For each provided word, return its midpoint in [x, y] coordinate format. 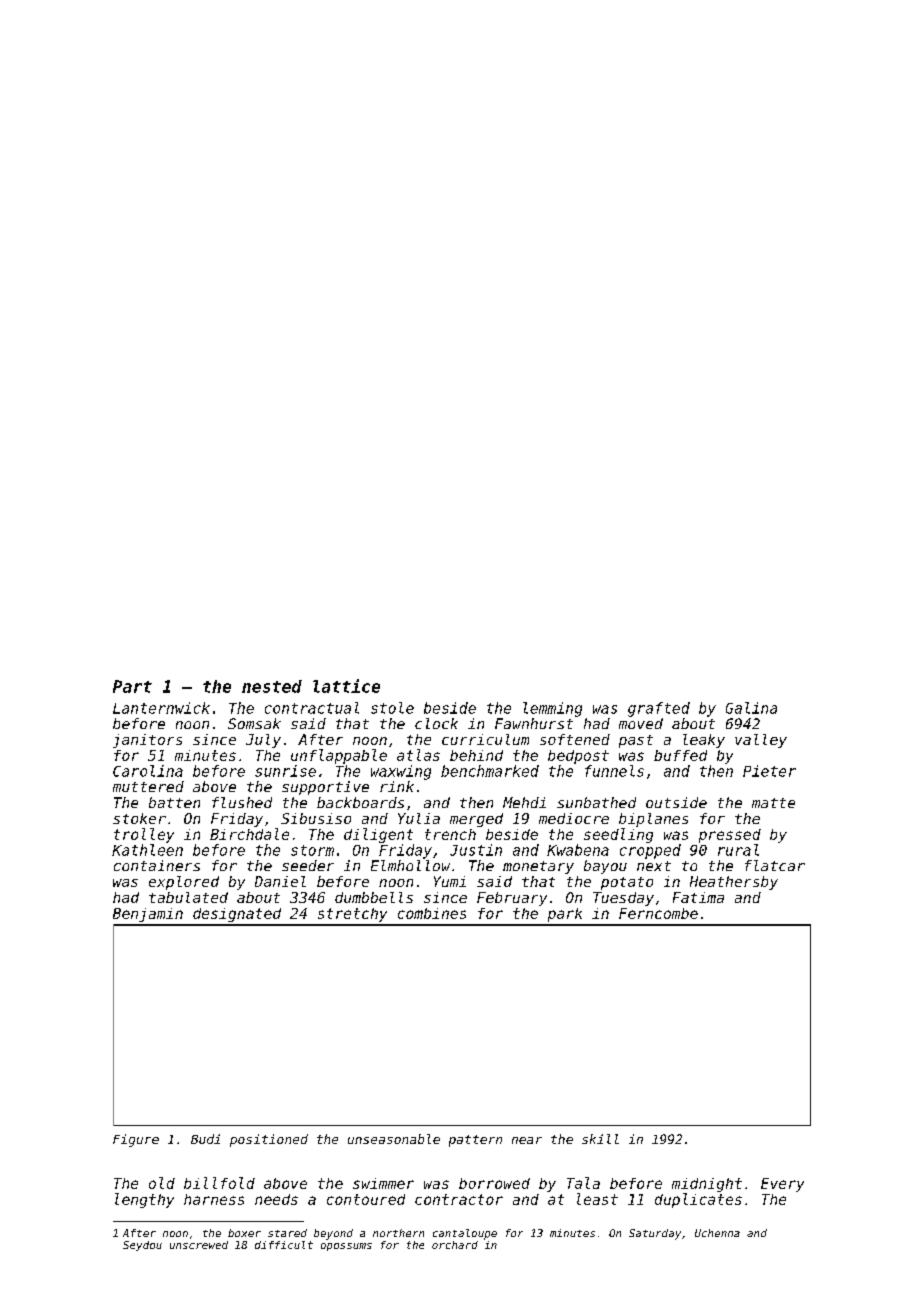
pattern [475, 1141]
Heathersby [734, 883]
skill [600, 1139]
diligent [378, 835]
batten [174, 802]
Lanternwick [161, 708]
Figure [136, 1140]
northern [398, 1233]
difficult [284, 1245]
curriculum [485, 739]
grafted [659, 709]
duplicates [698, 1200]
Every [782, 1185]
